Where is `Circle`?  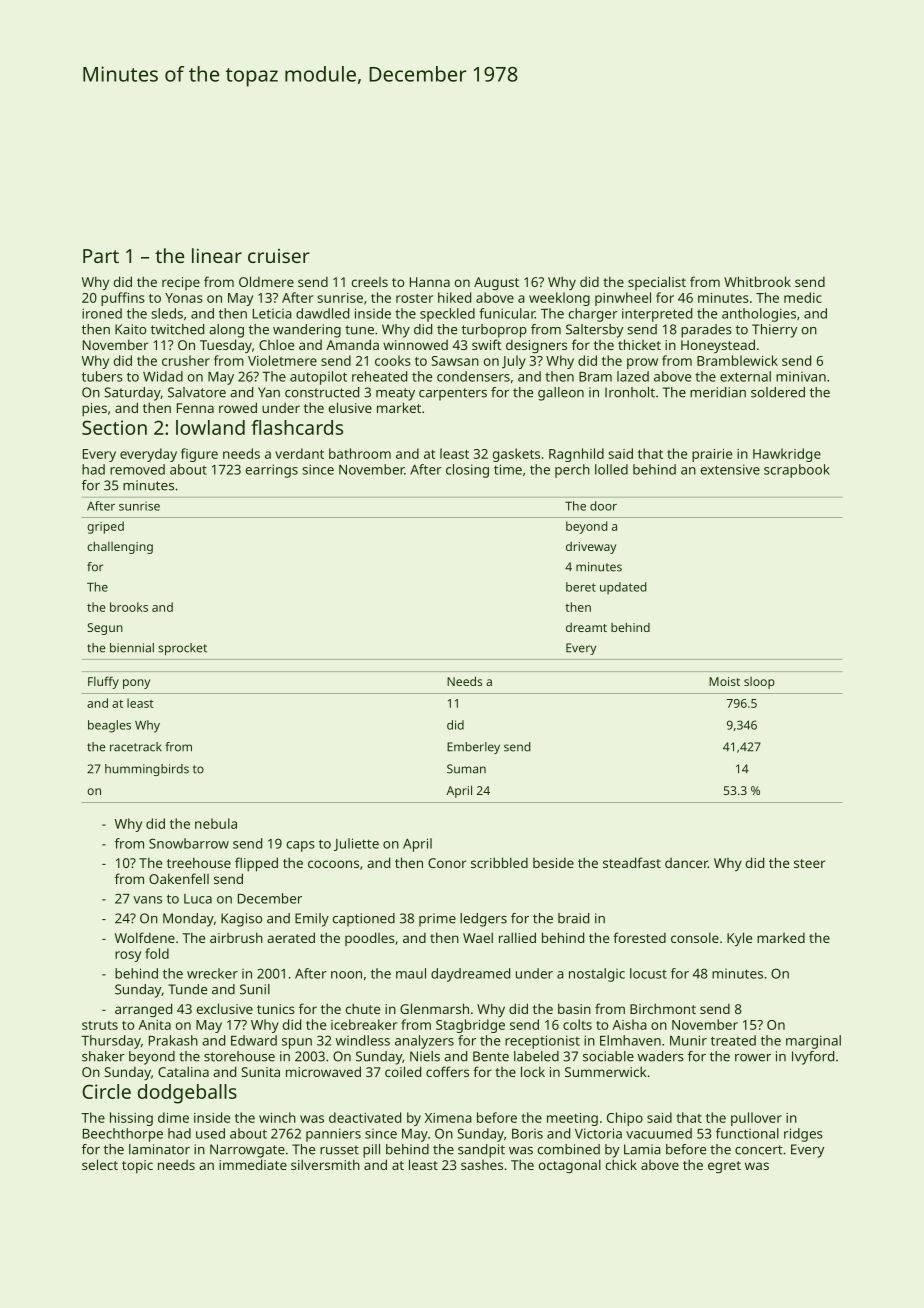
Circle is located at coordinates (106, 1091).
